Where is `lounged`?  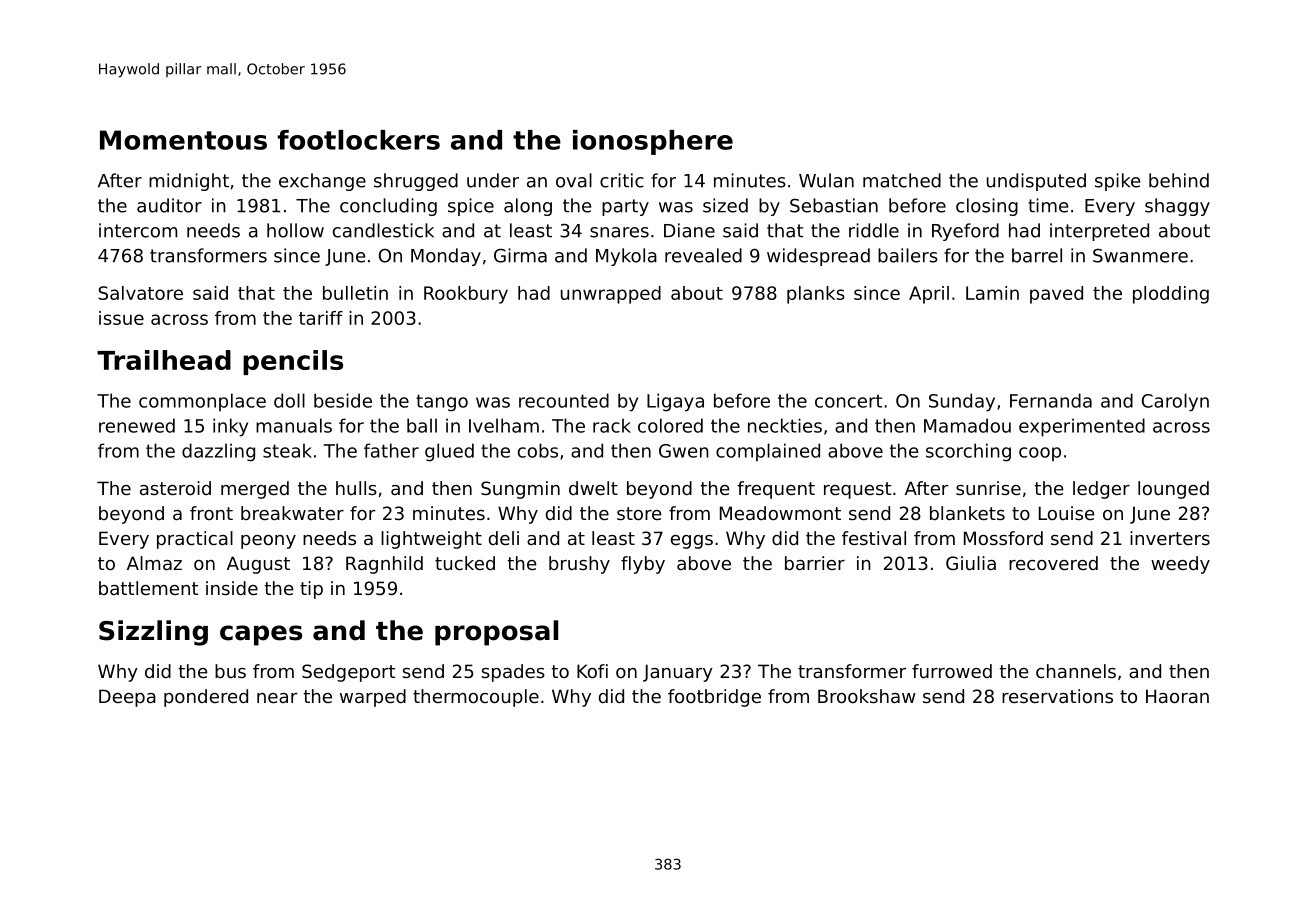 lounged is located at coordinates (1173, 490).
